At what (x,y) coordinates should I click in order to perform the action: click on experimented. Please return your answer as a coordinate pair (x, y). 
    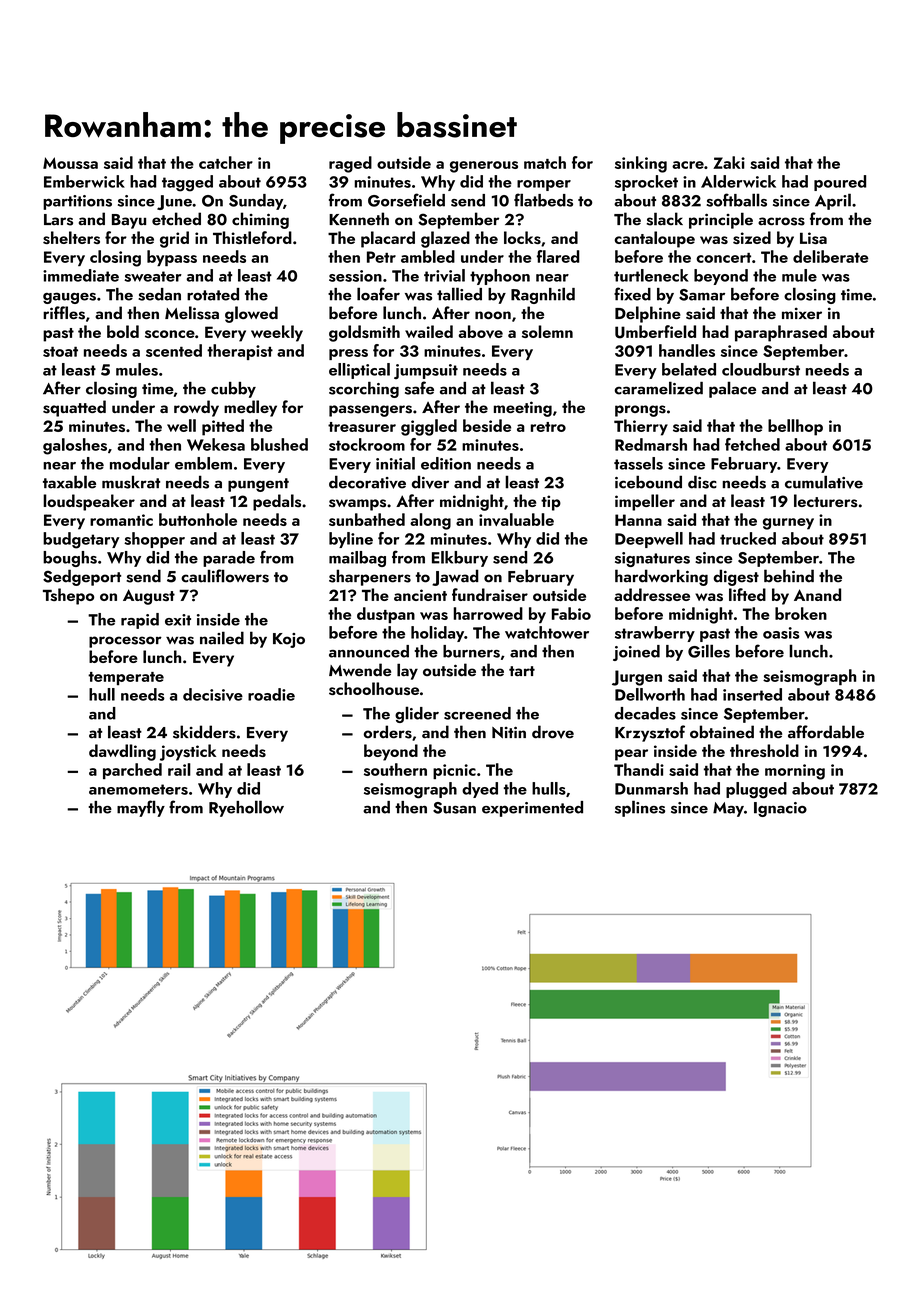
    Looking at the image, I should click on (532, 809).
